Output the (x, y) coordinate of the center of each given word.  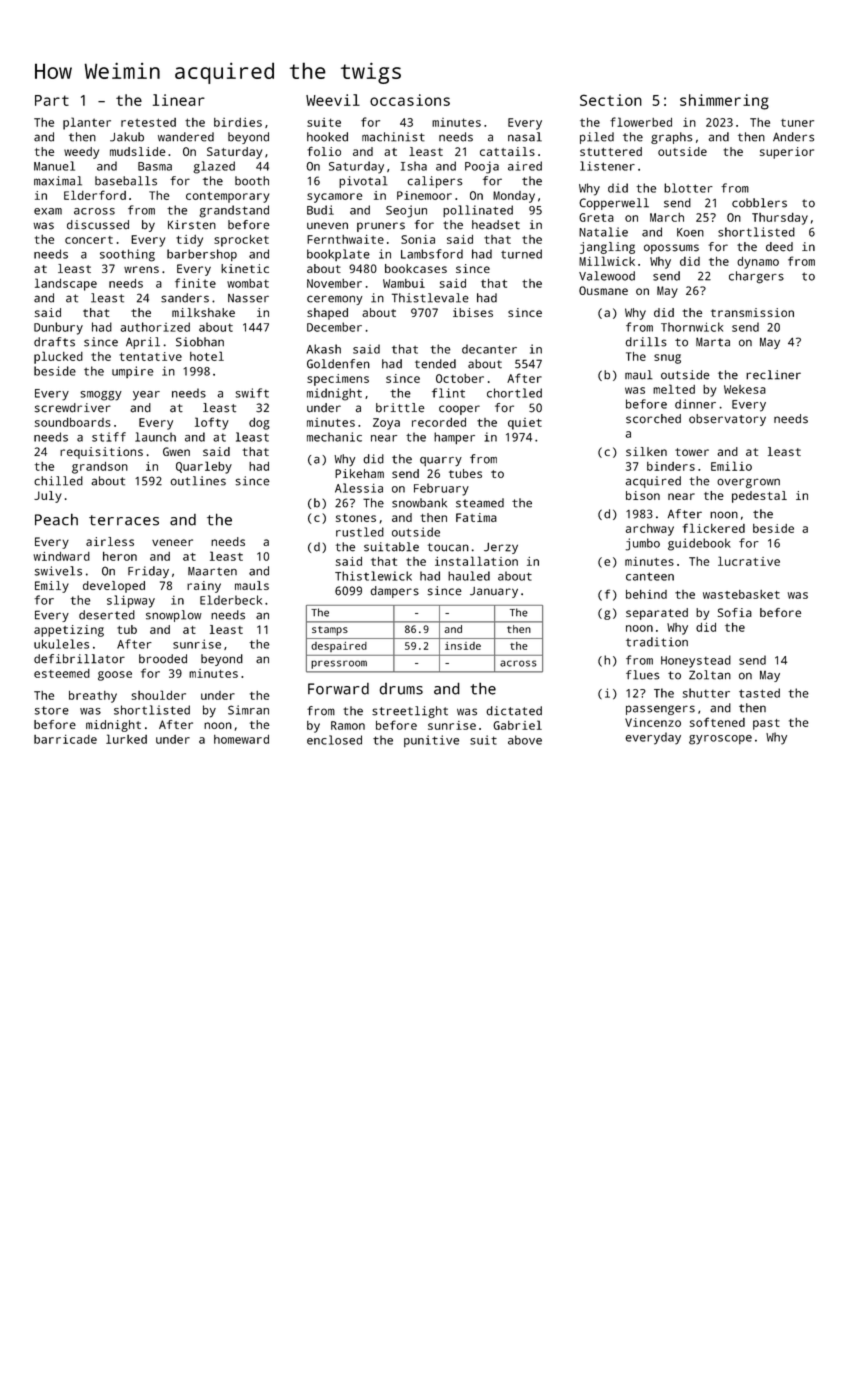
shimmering (724, 102)
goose (115, 676)
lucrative (749, 561)
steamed (480, 503)
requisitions (101, 453)
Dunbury (58, 328)
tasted (759, 693)
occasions (410, 100)
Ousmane (603, 290)
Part (52, 100)
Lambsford (432, 254)
